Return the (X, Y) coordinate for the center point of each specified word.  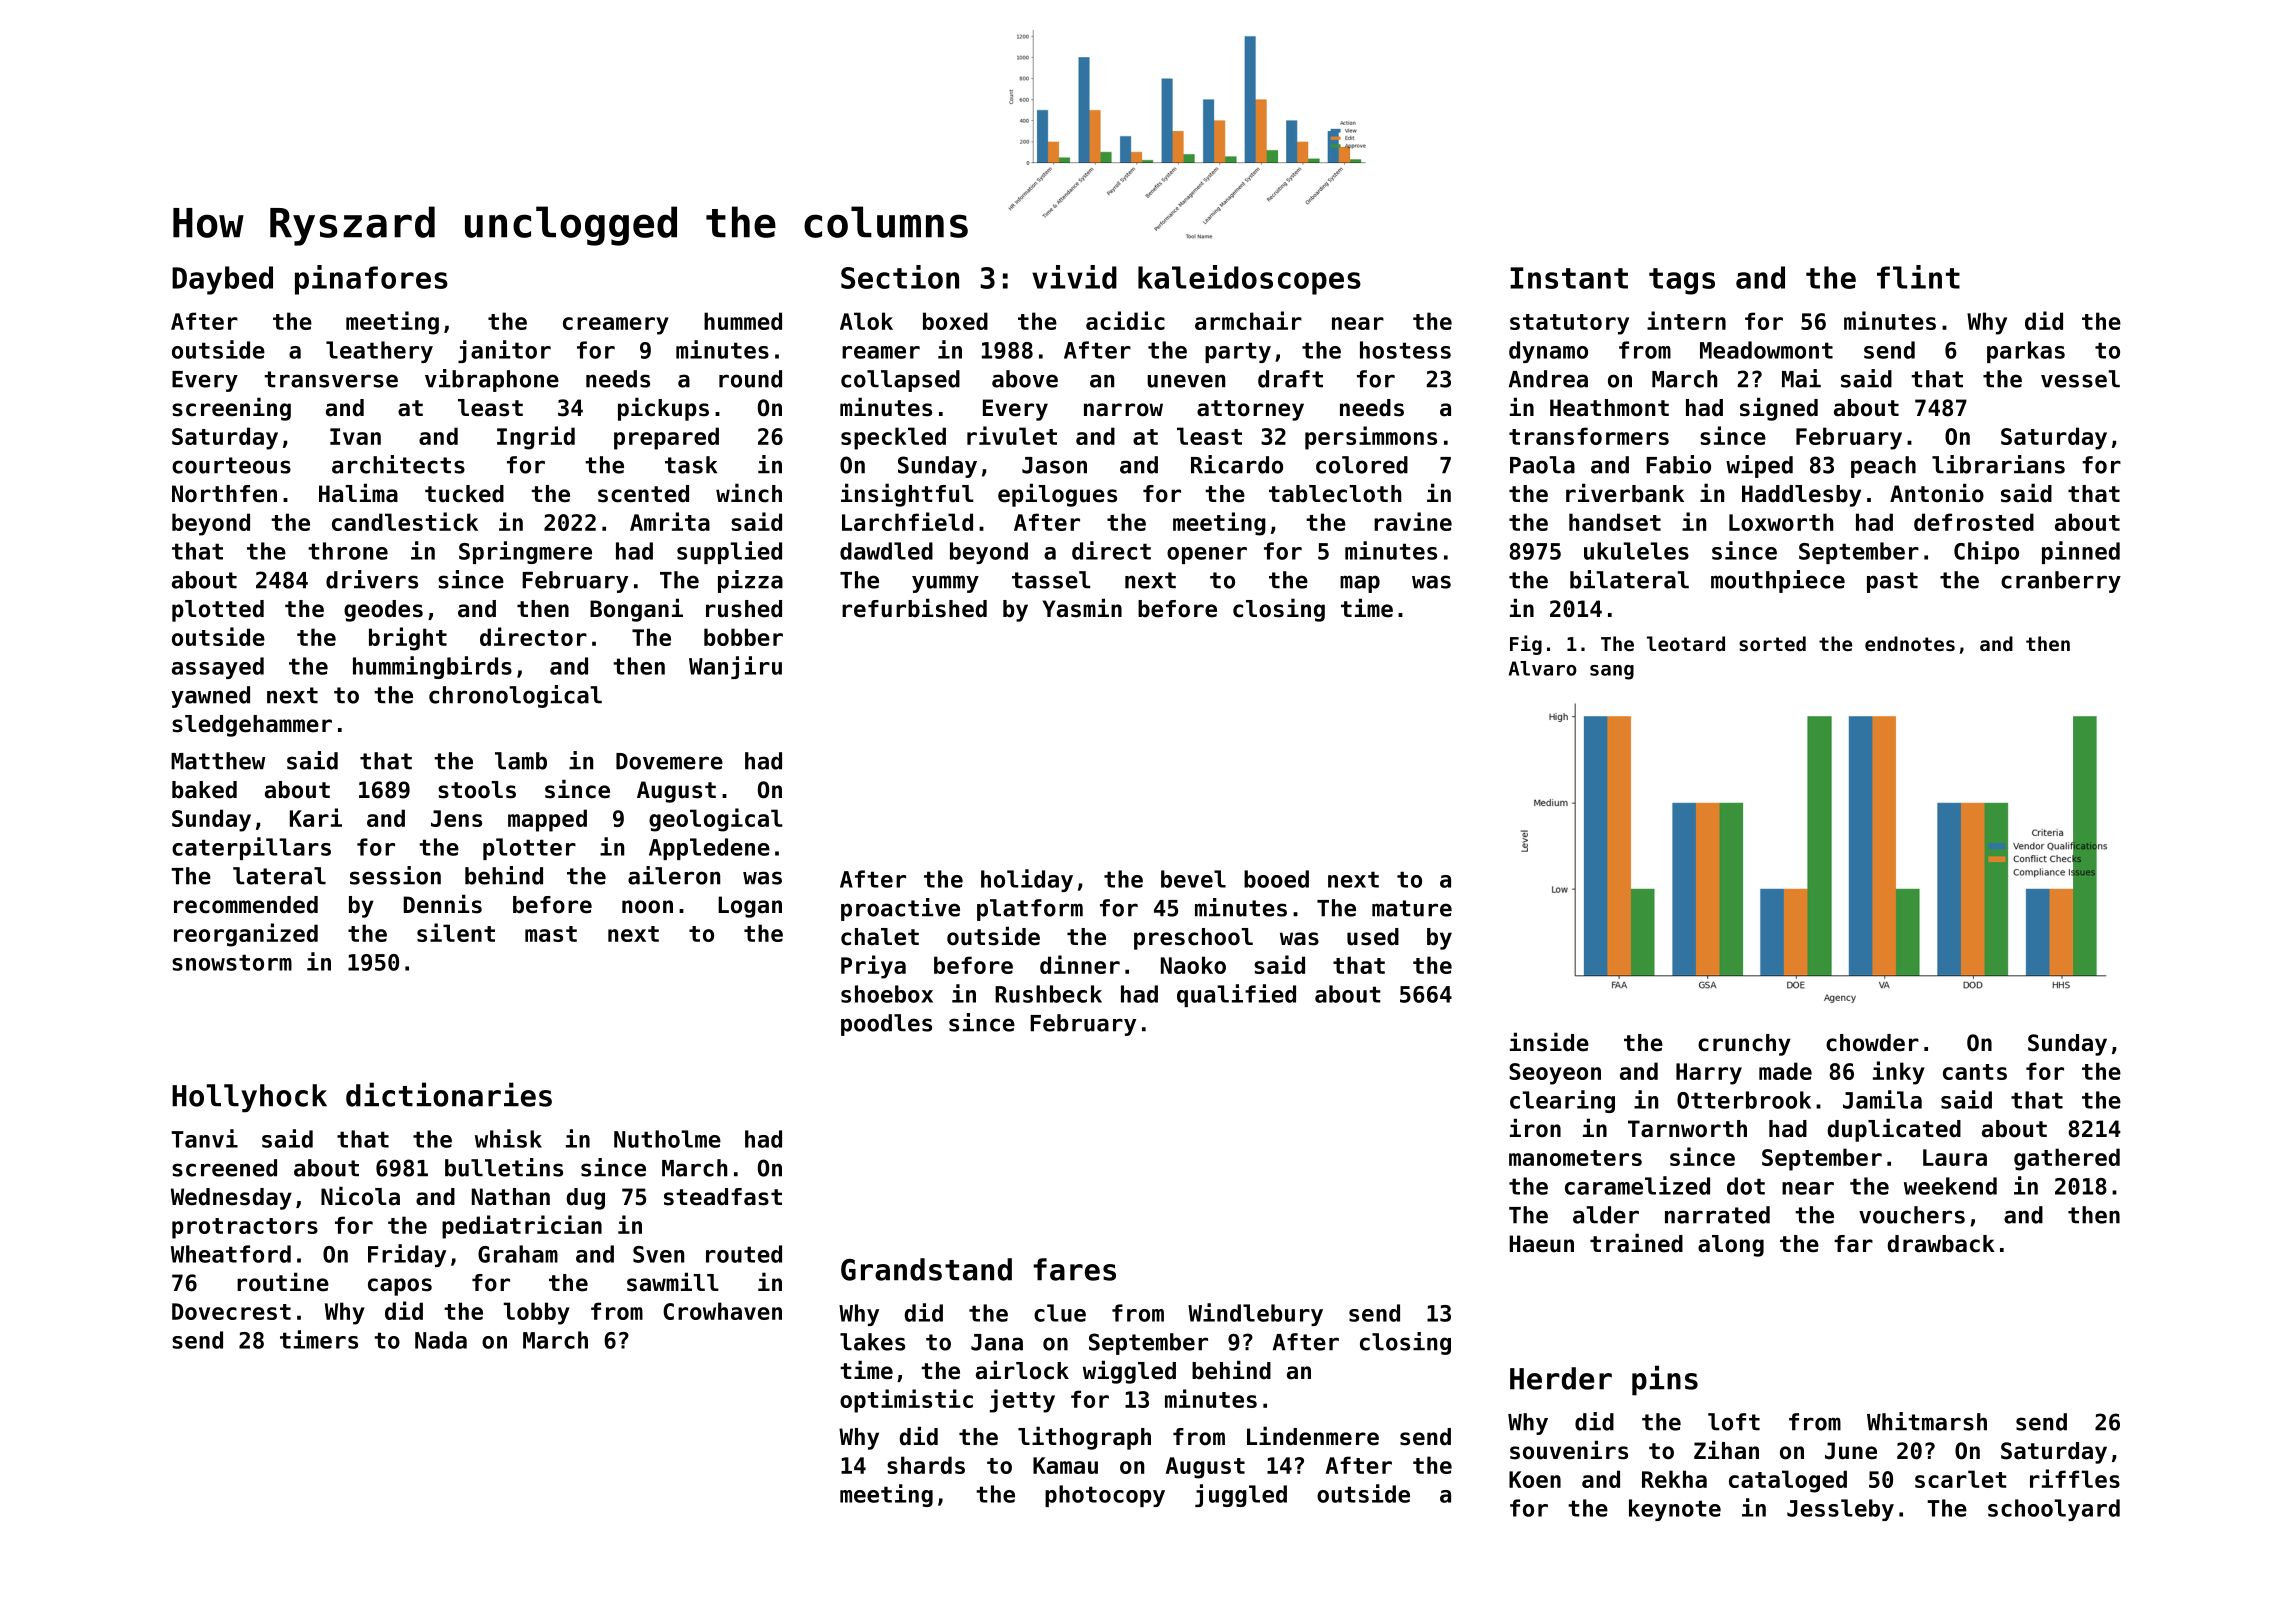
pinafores (371, 280)
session (395, 875)
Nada (441, 1340)
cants (1975, 1072)
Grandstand (926, 1269)
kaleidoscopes (1249, 280)
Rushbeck (1048, 994)
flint (1918, 277)
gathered (2067, 1159)
